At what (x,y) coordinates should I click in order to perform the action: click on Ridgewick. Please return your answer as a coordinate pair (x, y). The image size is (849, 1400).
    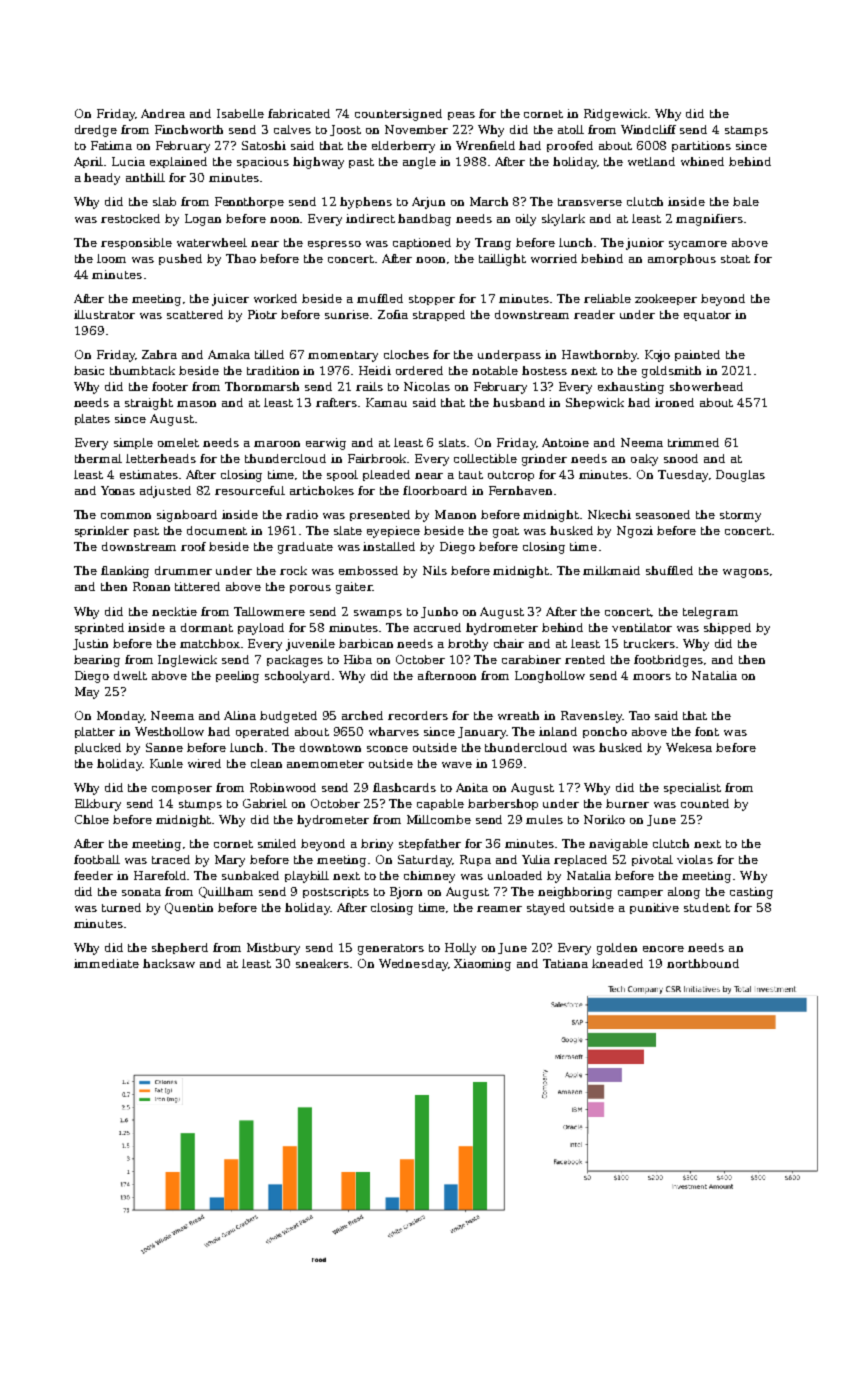
    Looking at the image, I should click on (615, 115).
